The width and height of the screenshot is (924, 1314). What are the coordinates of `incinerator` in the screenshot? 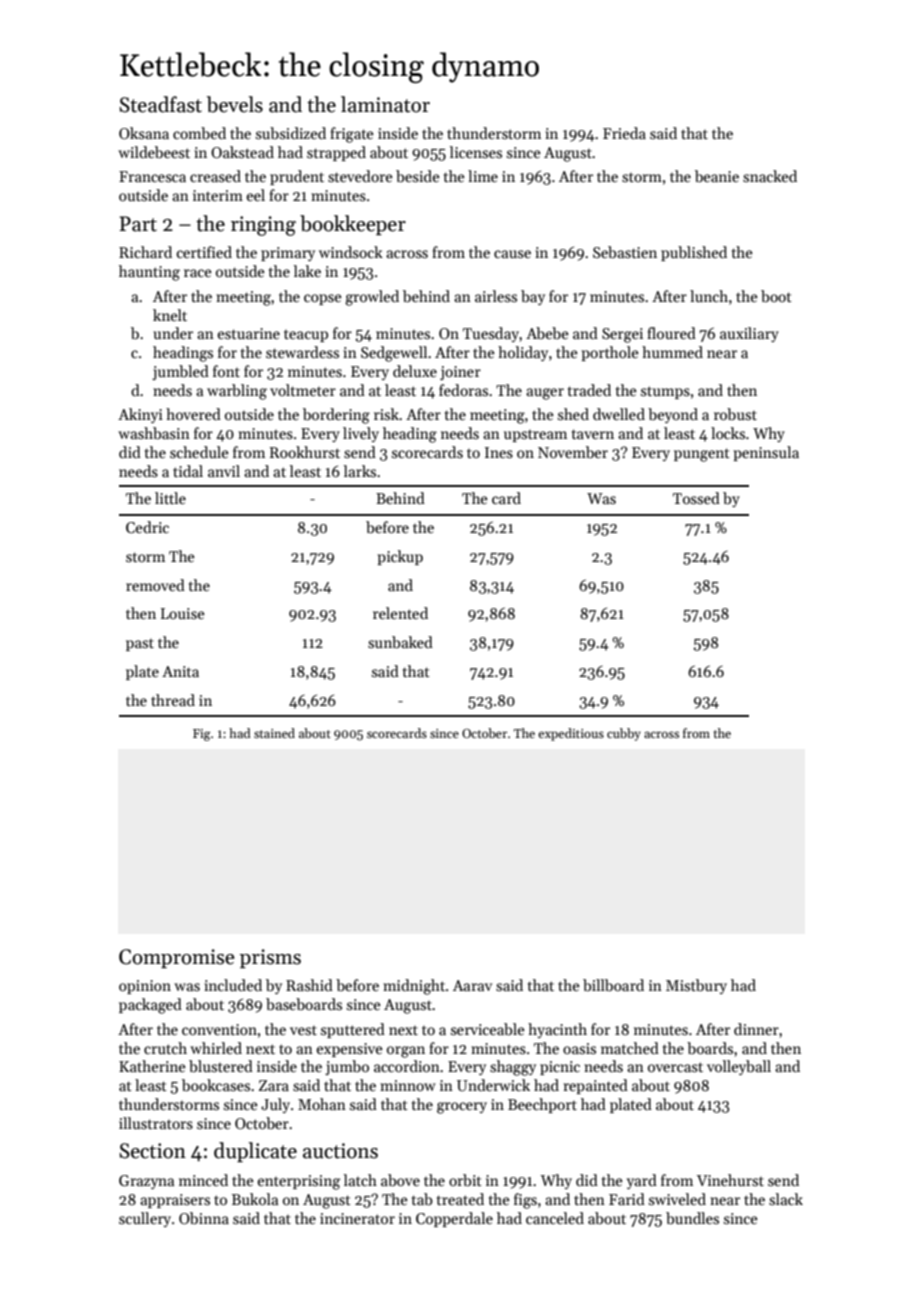 It's located at (357, 1218).
